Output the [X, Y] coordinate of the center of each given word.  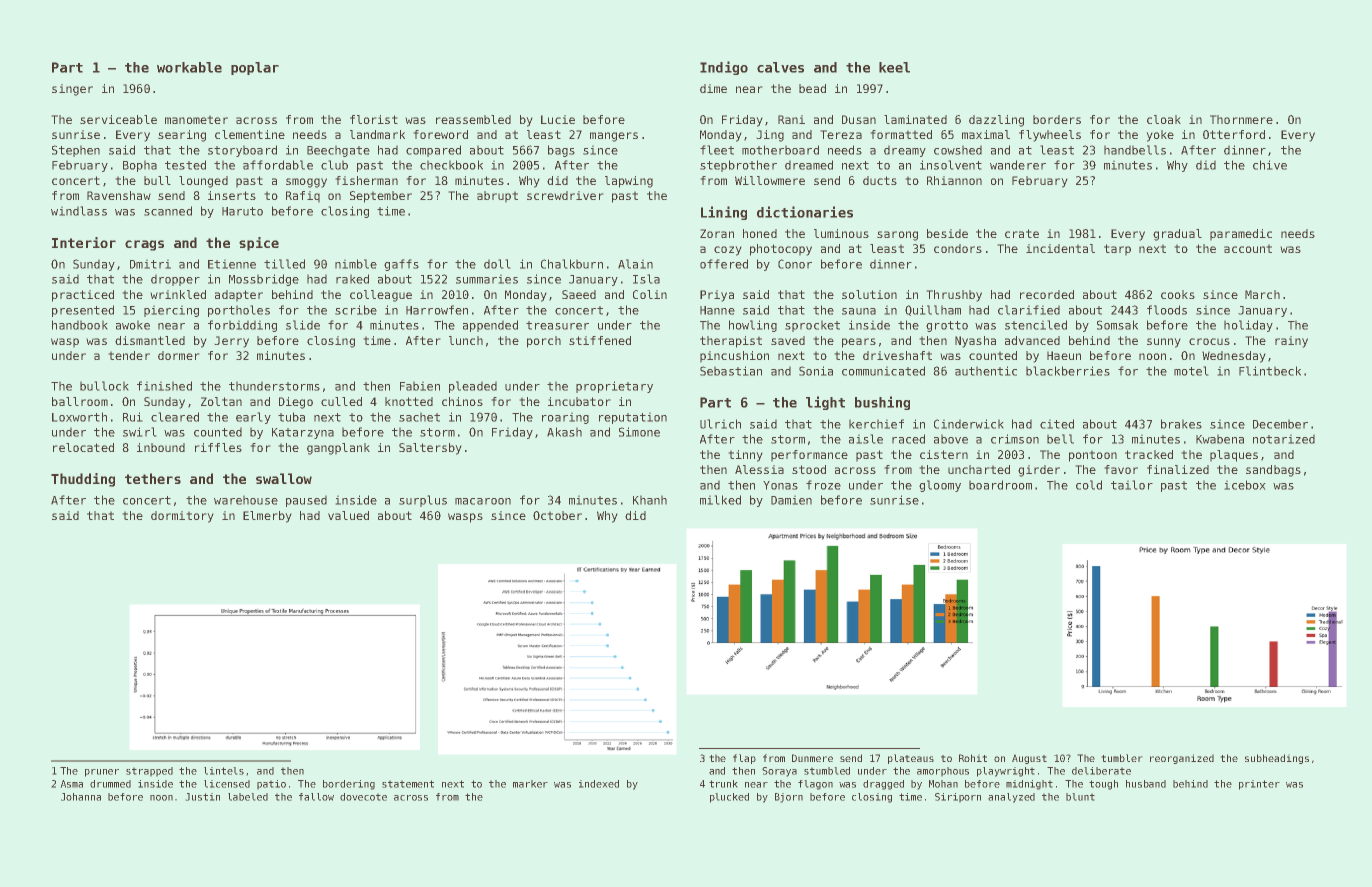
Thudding [83, 480]
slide [303, 325]
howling [753, 326]
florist [374, 119]
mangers [614, 137]
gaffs [401, 265]
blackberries [1068, 371]
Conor [795, 264]
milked [720, 500]
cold [1089, 485]
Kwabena [1220, 439]
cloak [1164, 119]
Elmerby [267, 517]
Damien [791, 500]
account [1248, 248]
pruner [102, 773]
